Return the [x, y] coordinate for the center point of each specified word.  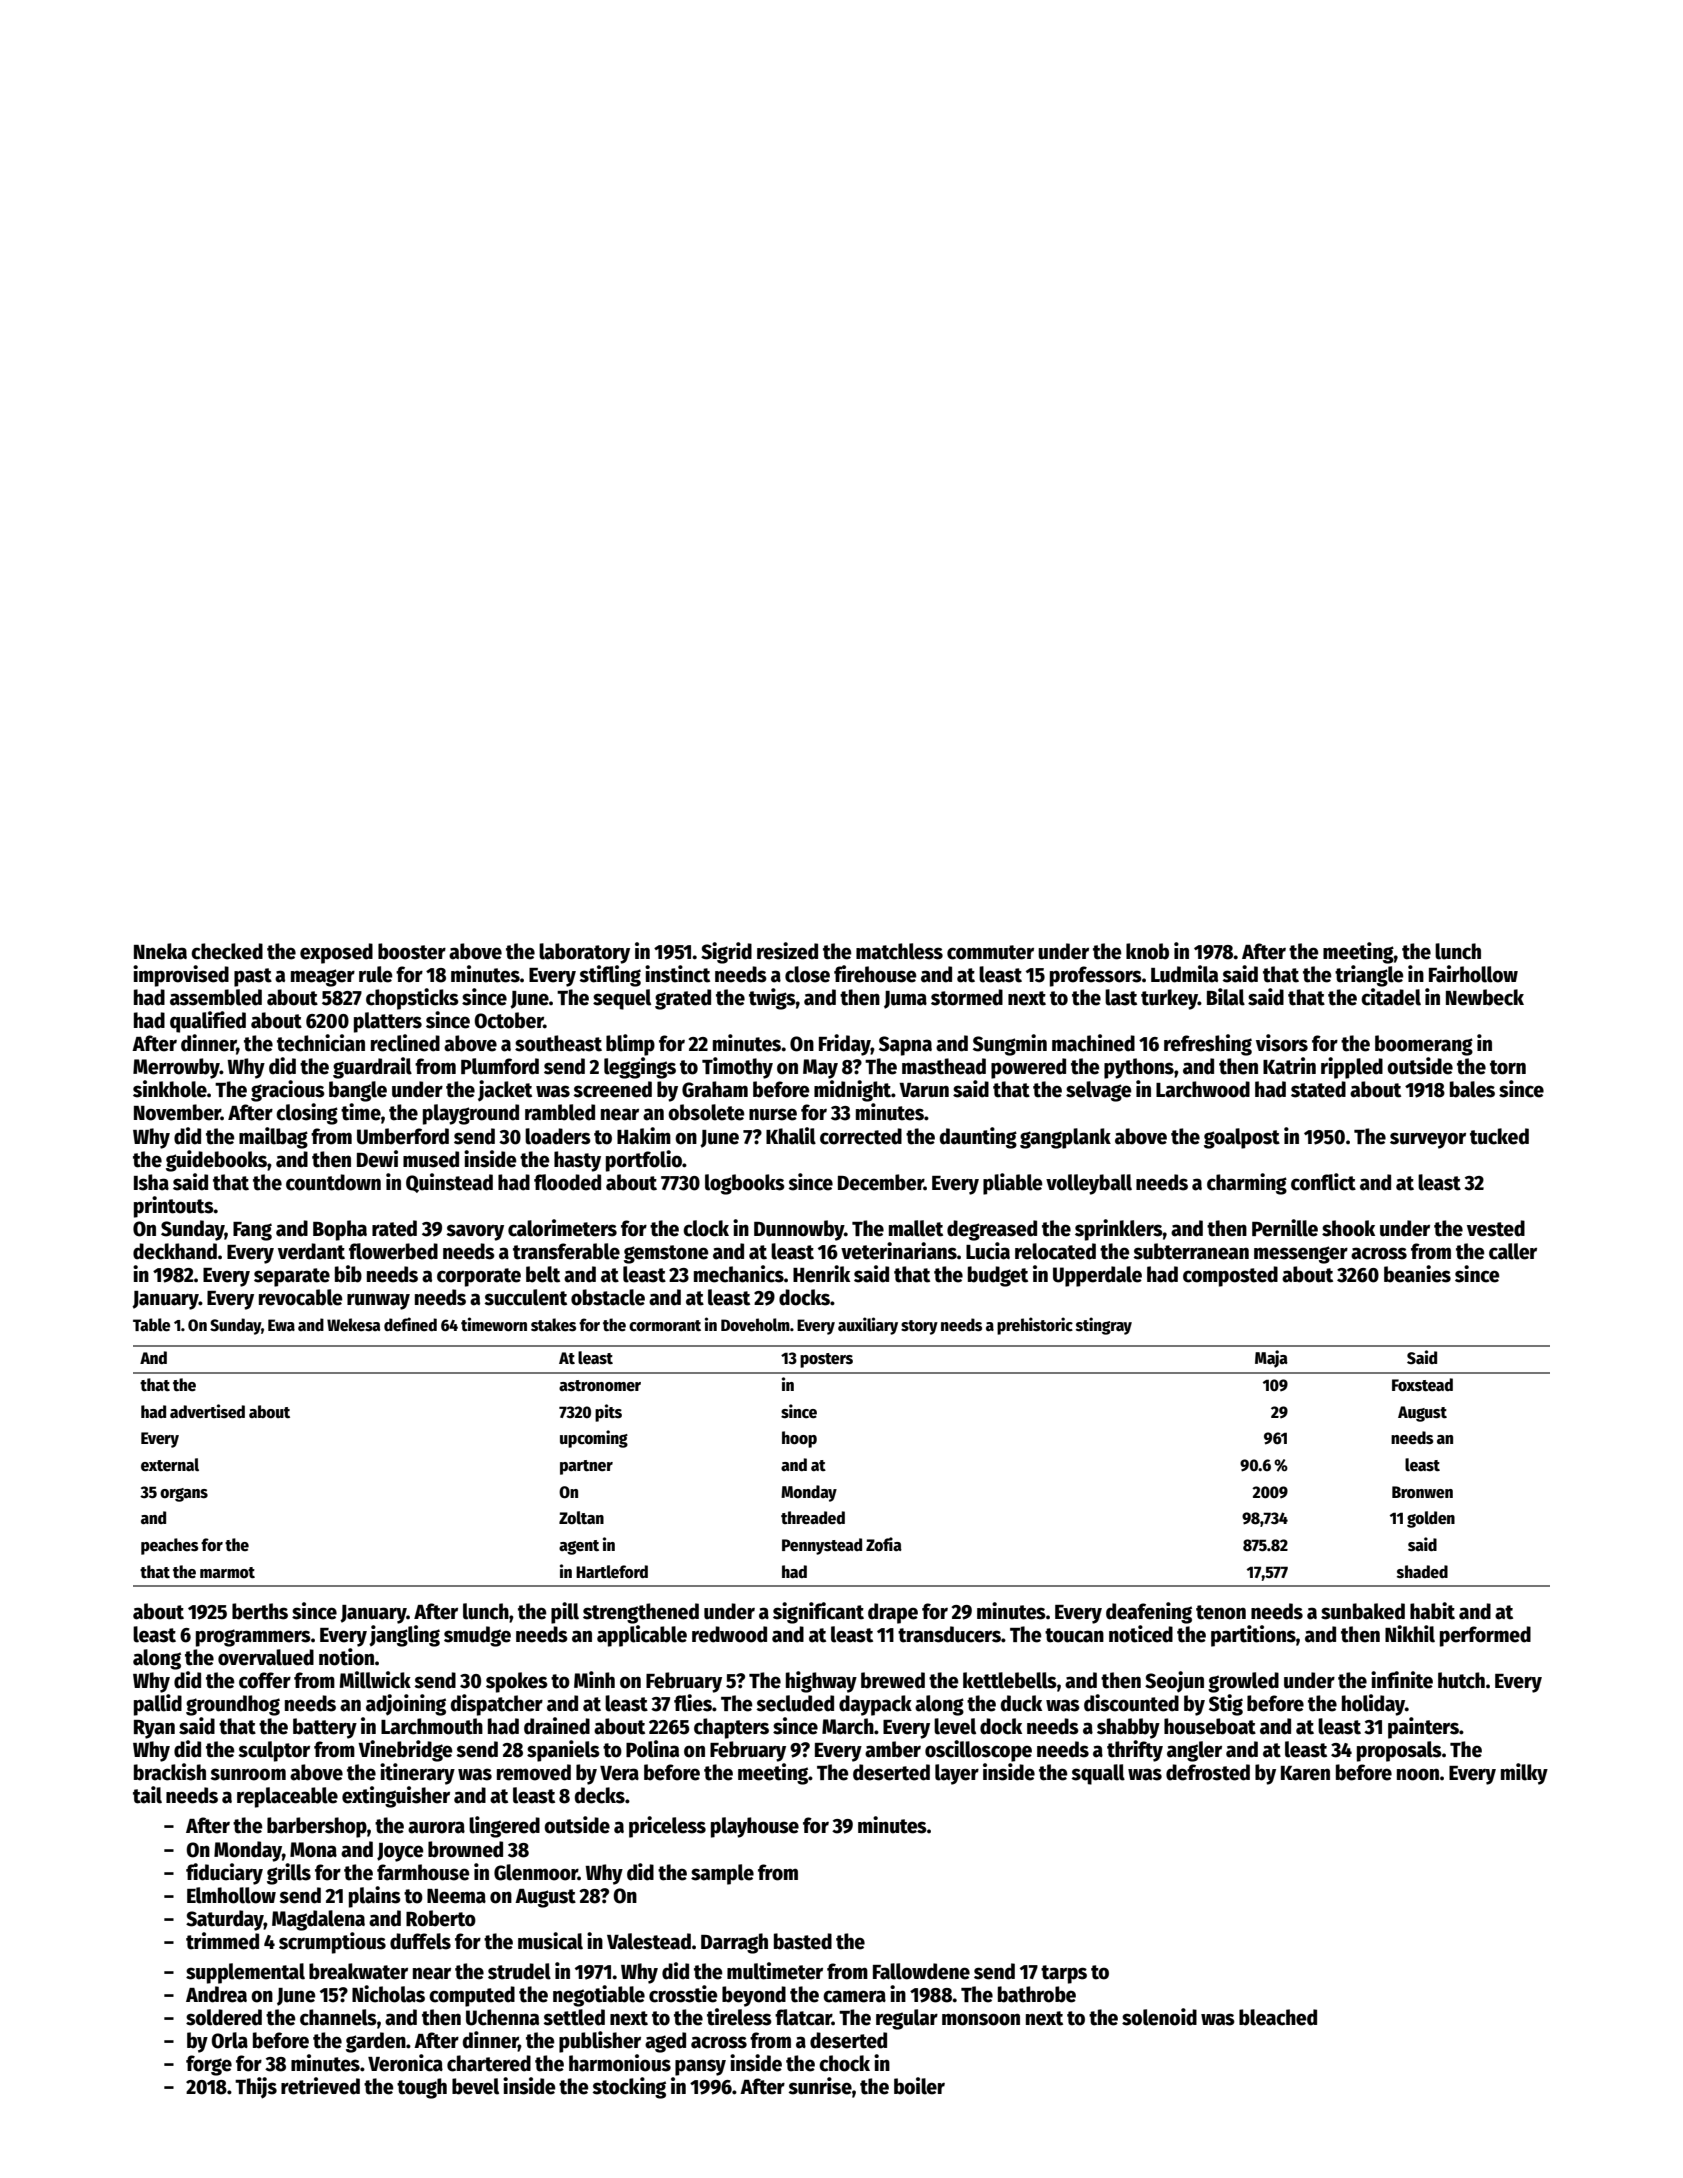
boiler [919, 2086]
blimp [630, 1045]
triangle [1369, 976]
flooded [567, 1182]
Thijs [256, 2088]
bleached [1278, 2017]
